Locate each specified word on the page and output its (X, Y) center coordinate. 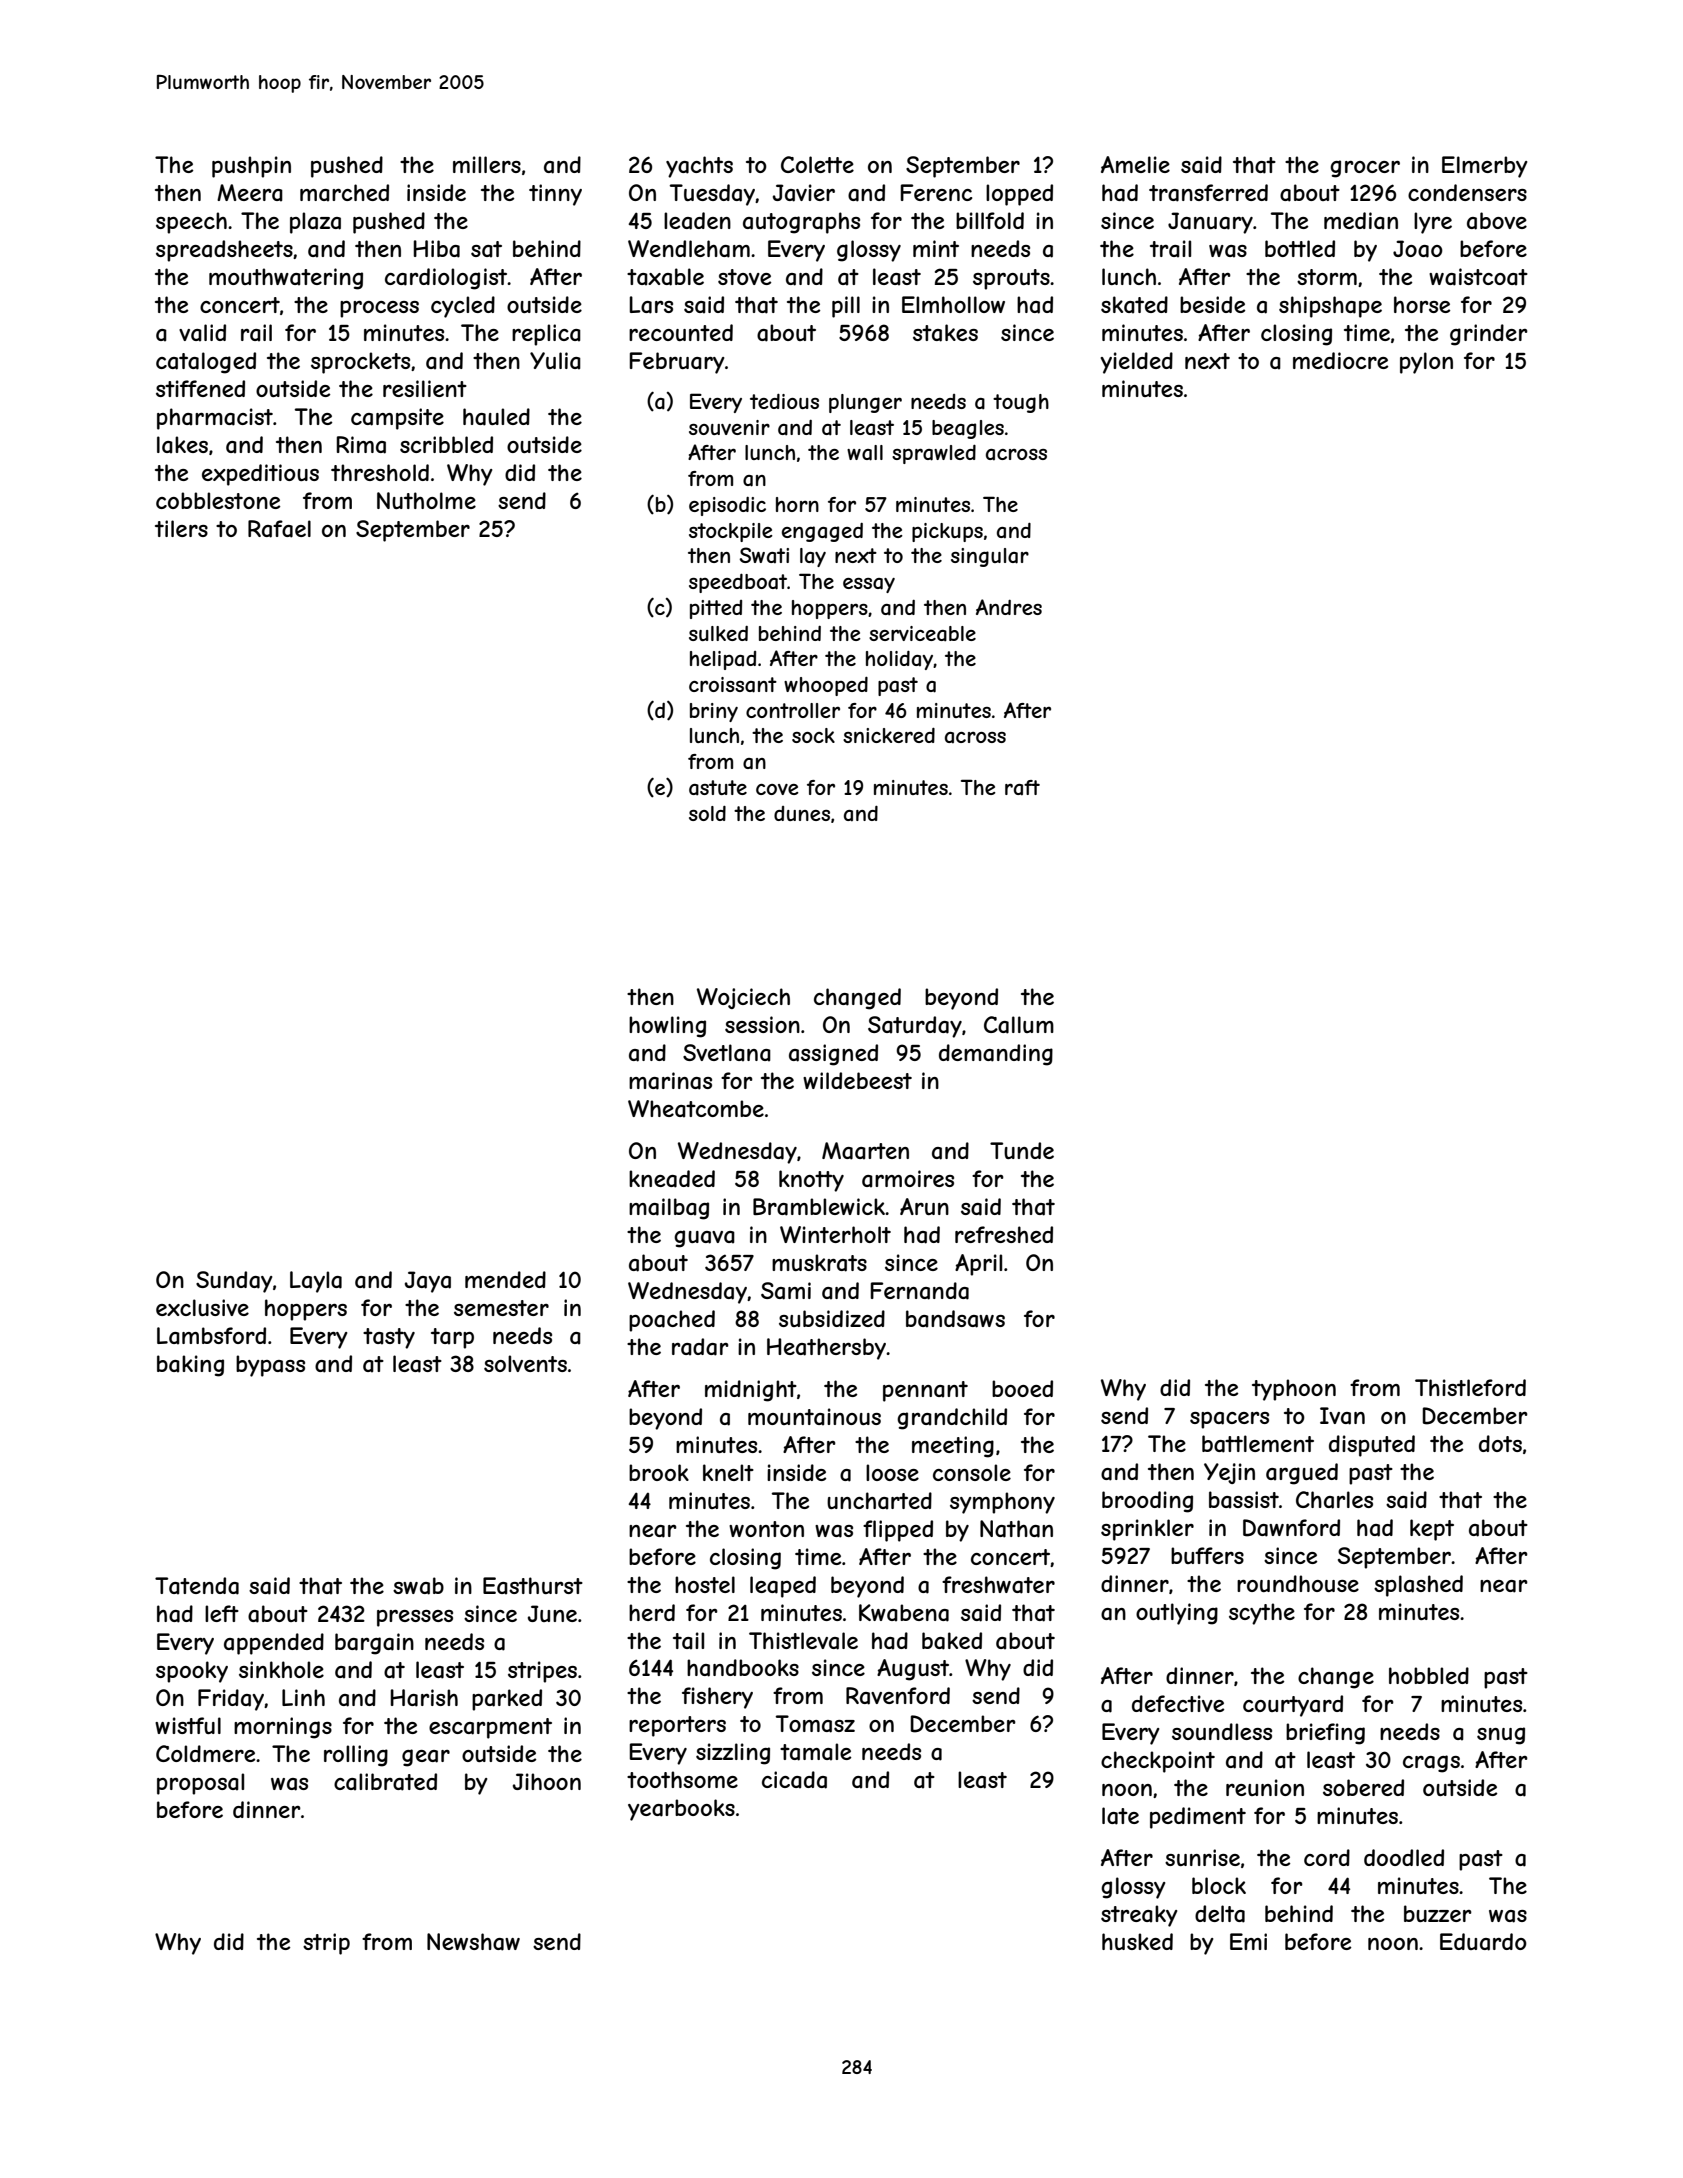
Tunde (1022, 1150)
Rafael (279, 529)
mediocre (1340, 360)
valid (202, 333)
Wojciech (743, 998)
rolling (356, 1756)
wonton (766, 1529)
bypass (270, 1366)
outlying (1177, 1614)
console (972, 1472)
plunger (865, 403)
